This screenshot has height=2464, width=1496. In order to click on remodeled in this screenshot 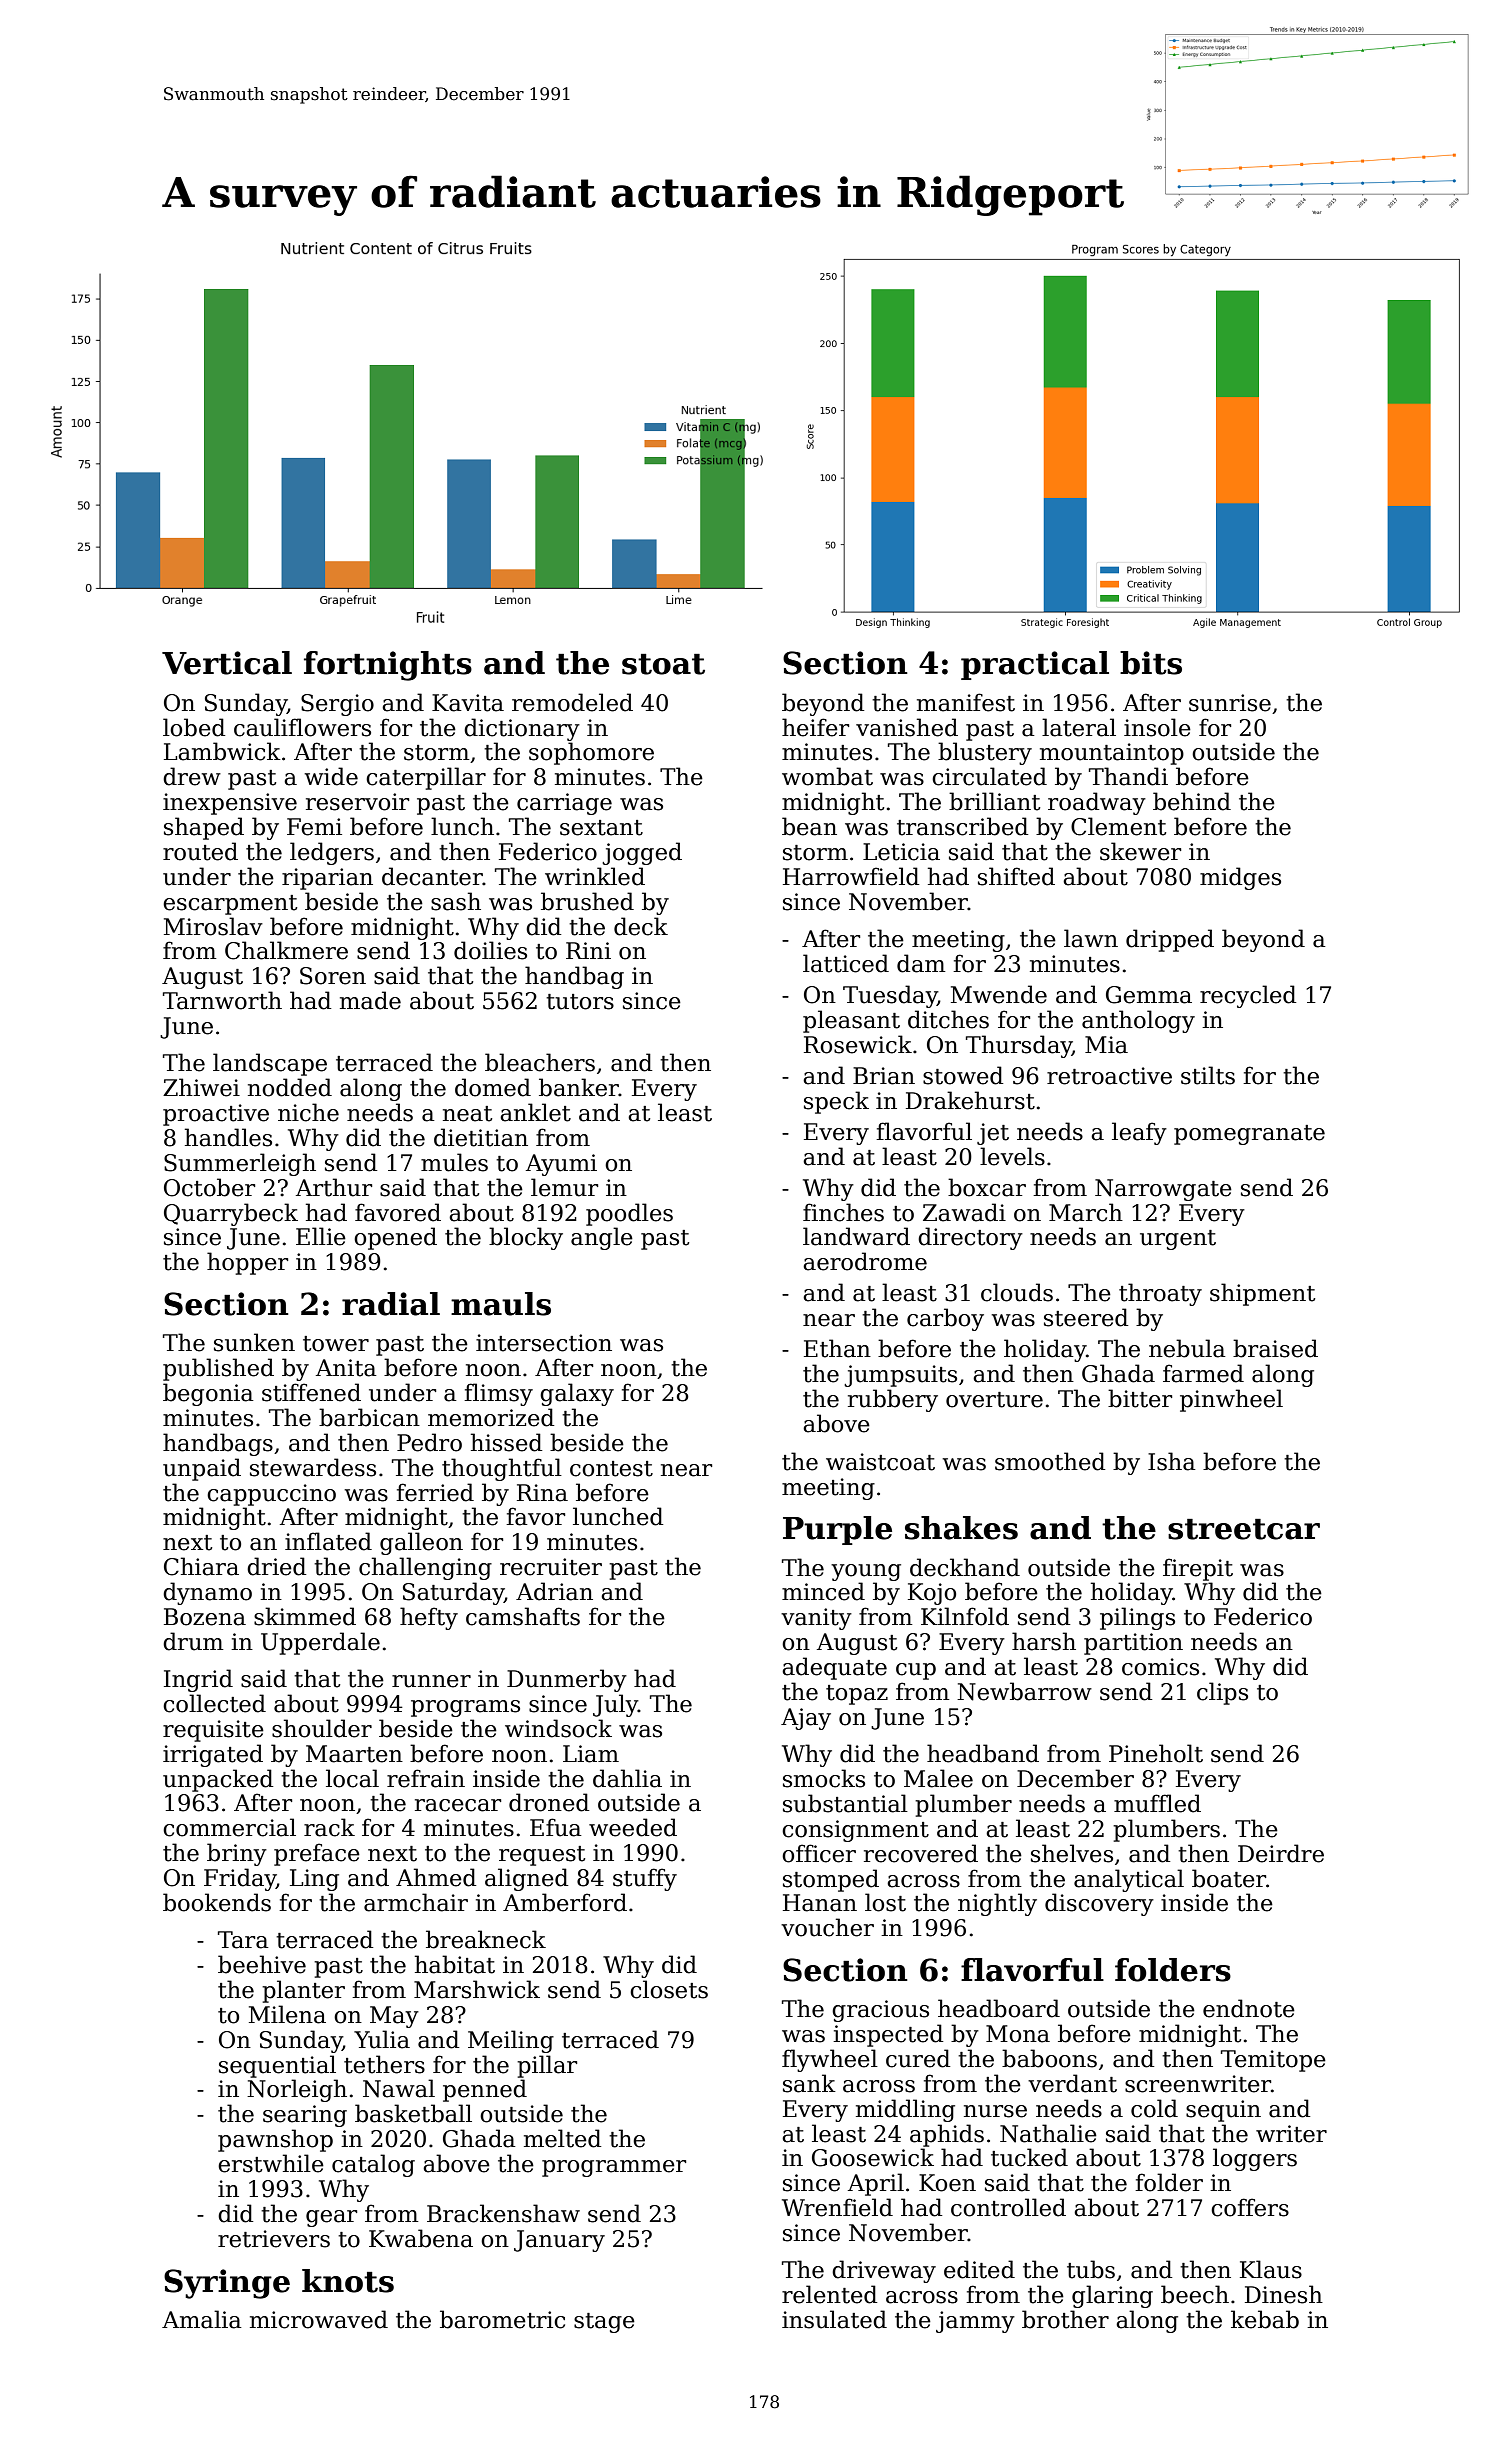, I will do `click(572, 702)`.
